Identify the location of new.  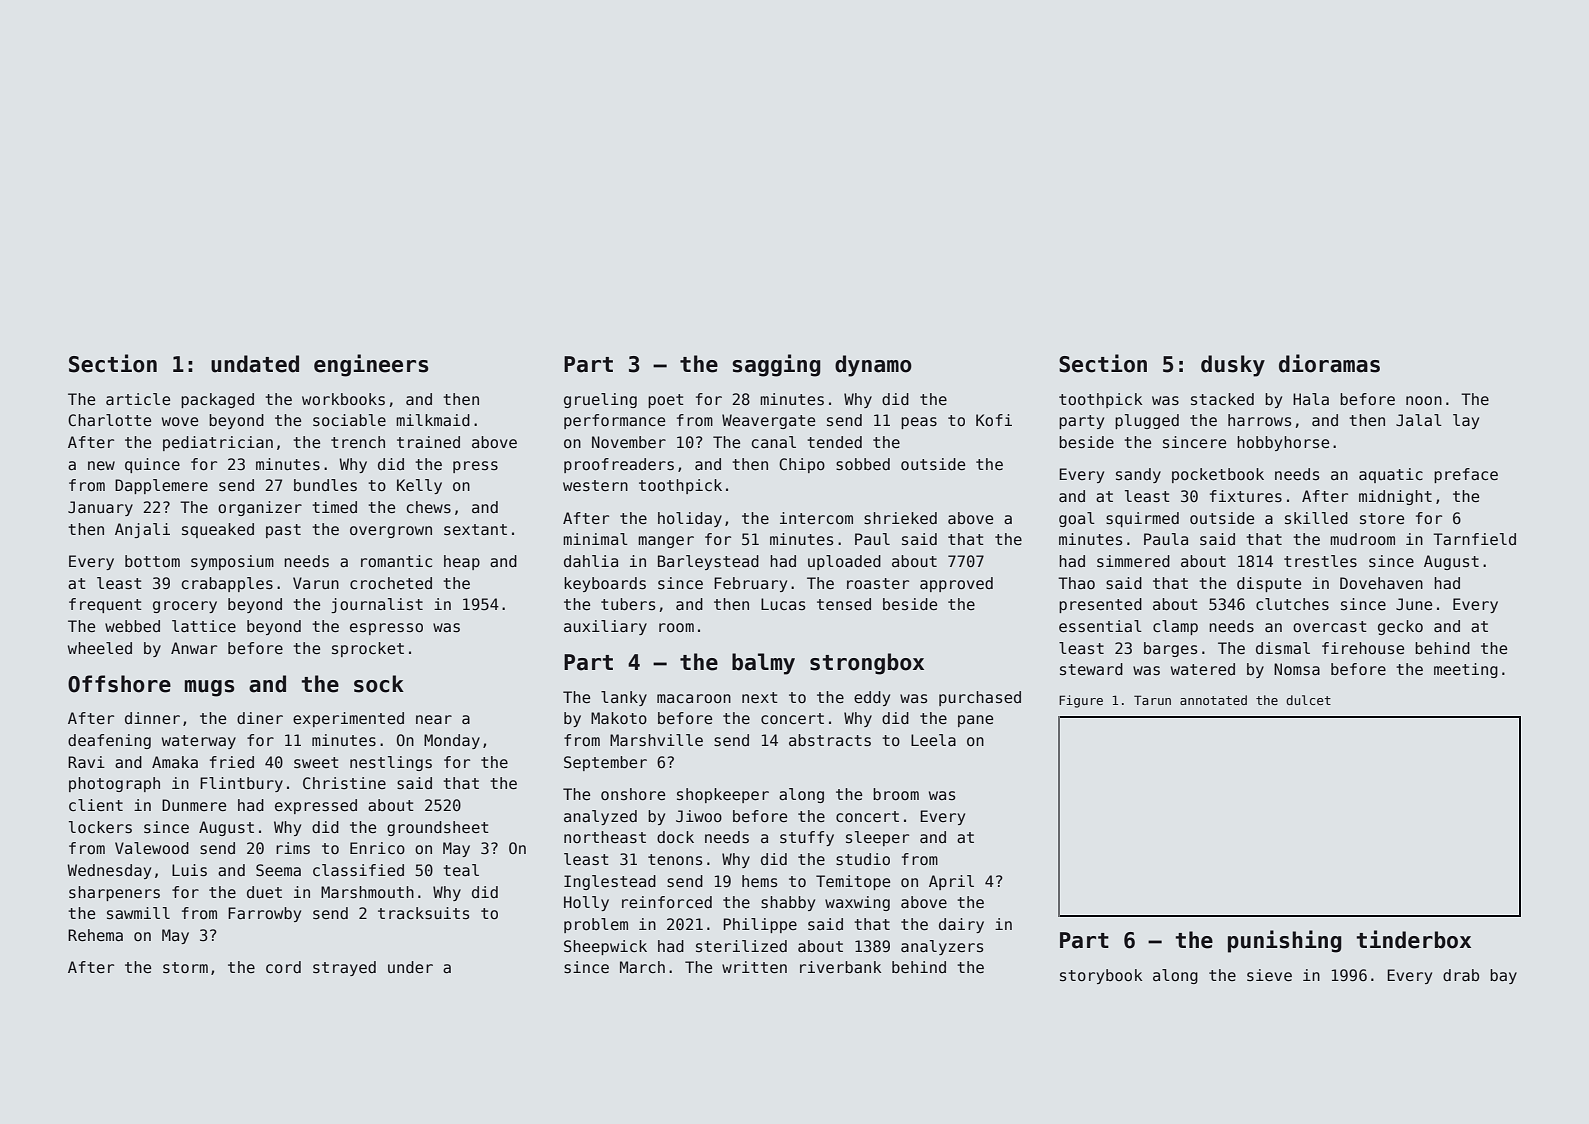
(101, 465).
